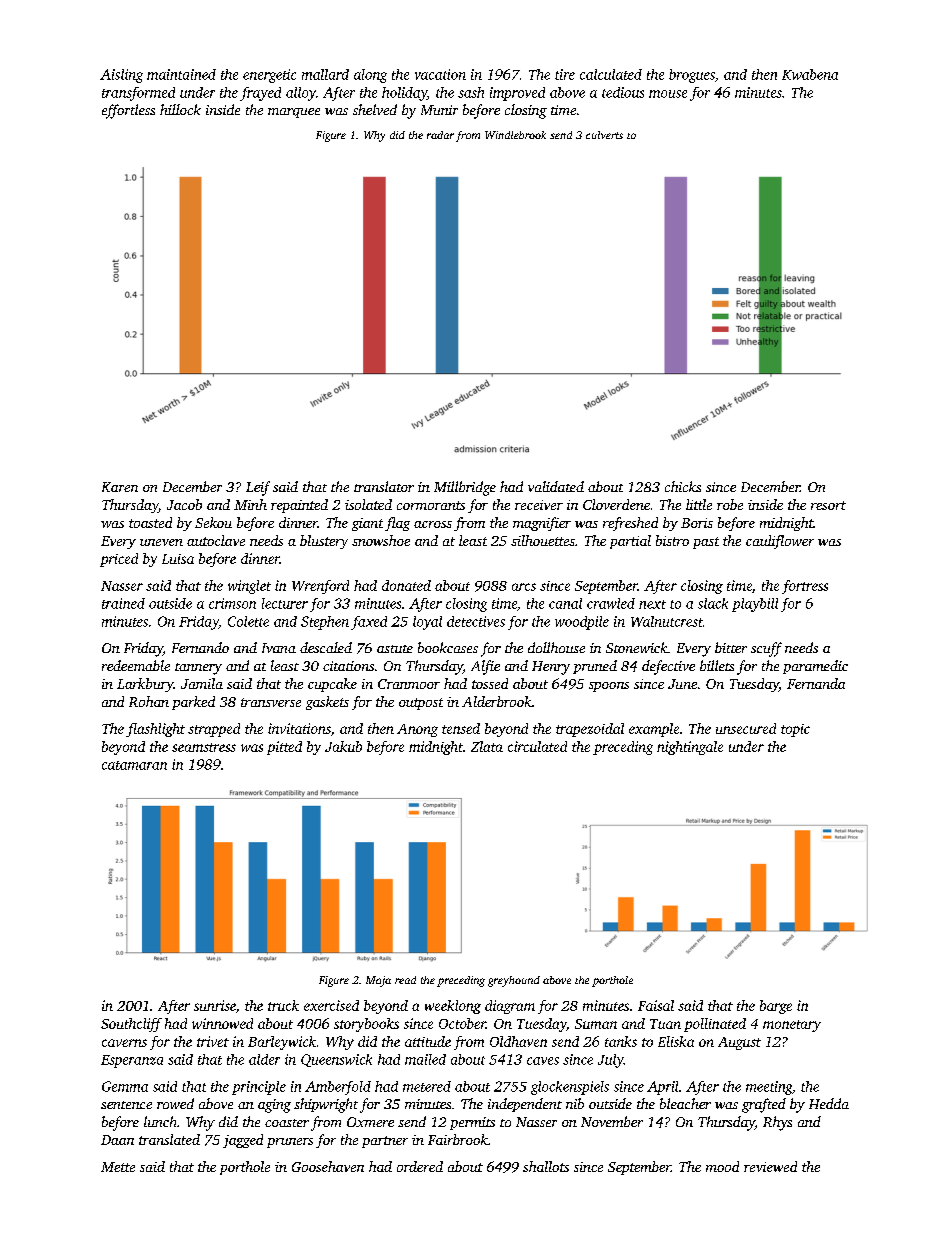 The height and width of the screenshot is (1233, 952). What do you see at coordinates (134, 765) in the screenshot?
I see `catamaran` at bounding box center [134, 765].
